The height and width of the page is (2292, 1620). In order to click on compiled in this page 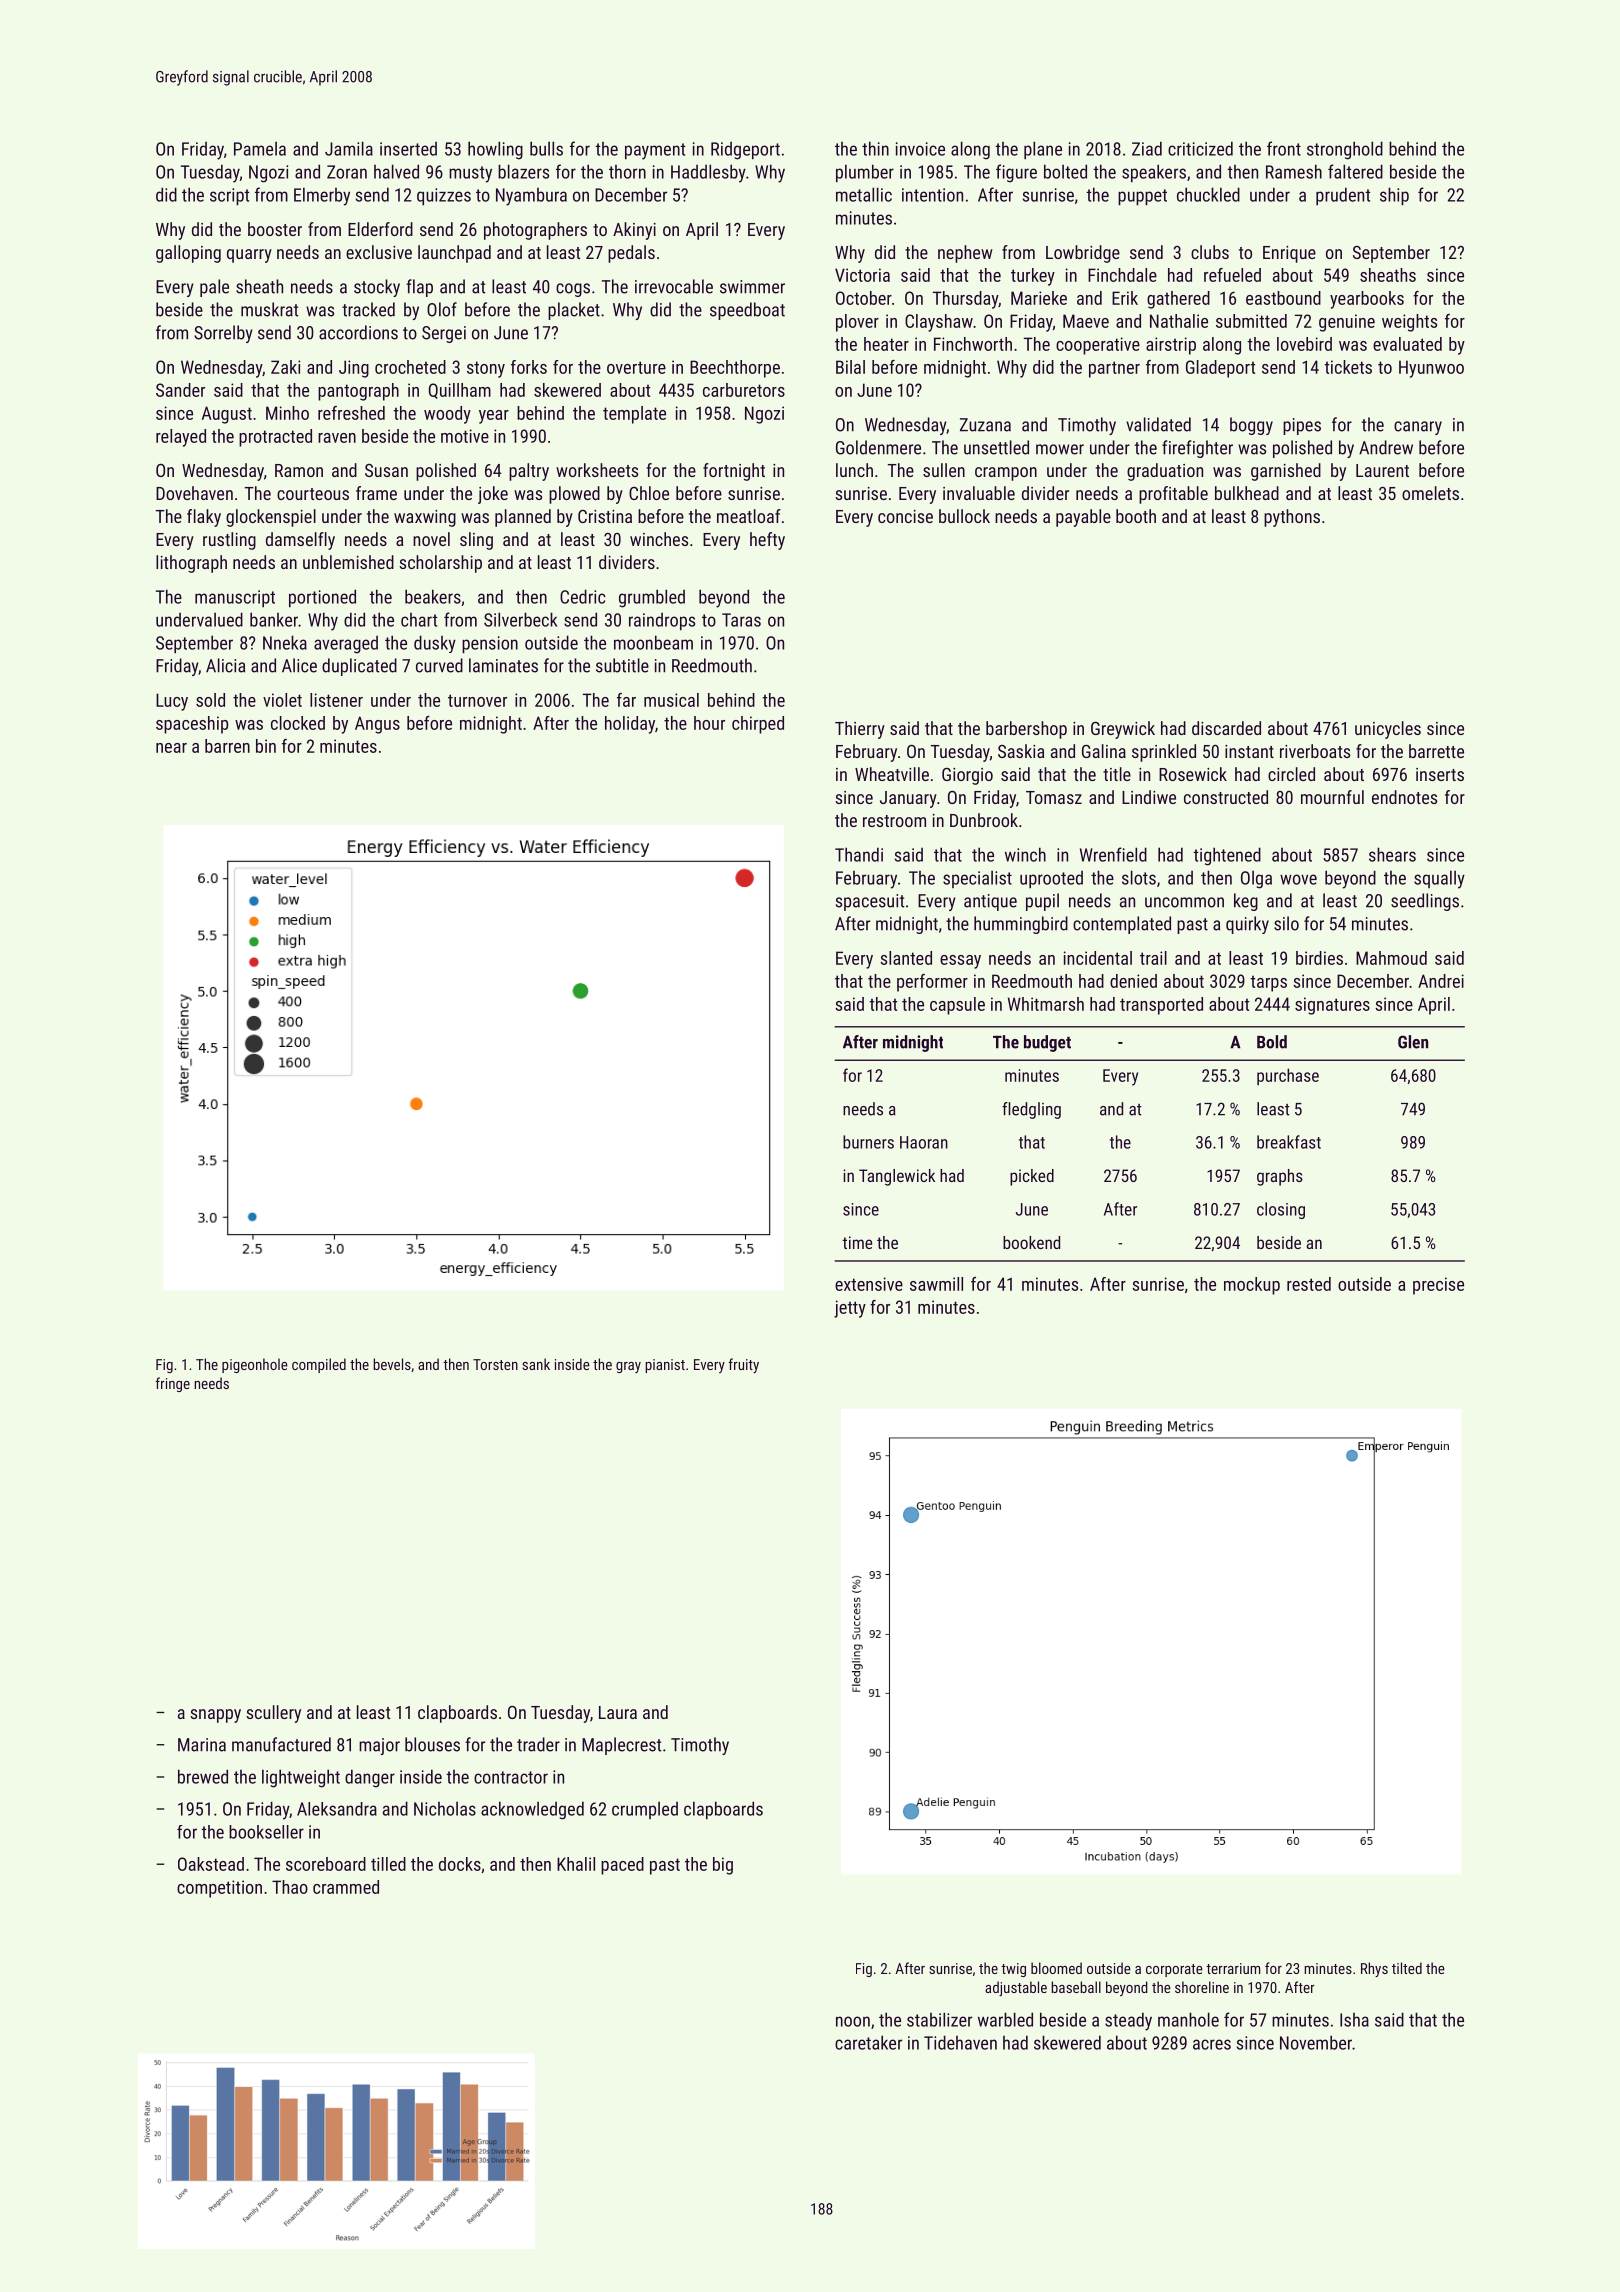, I will do `click(319, 1365)`.
